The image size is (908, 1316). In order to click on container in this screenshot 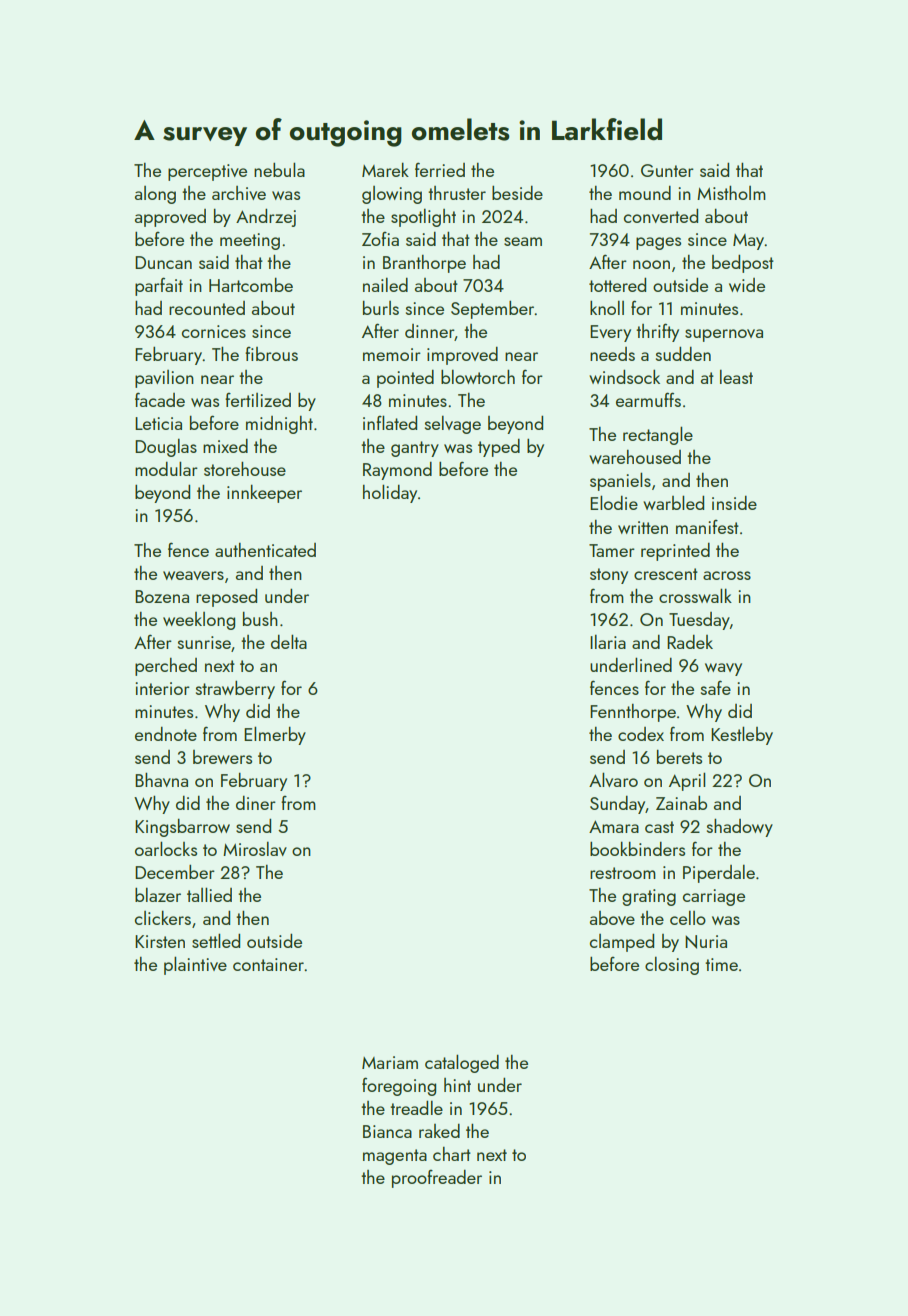, I will do `click(269, 964)`.
